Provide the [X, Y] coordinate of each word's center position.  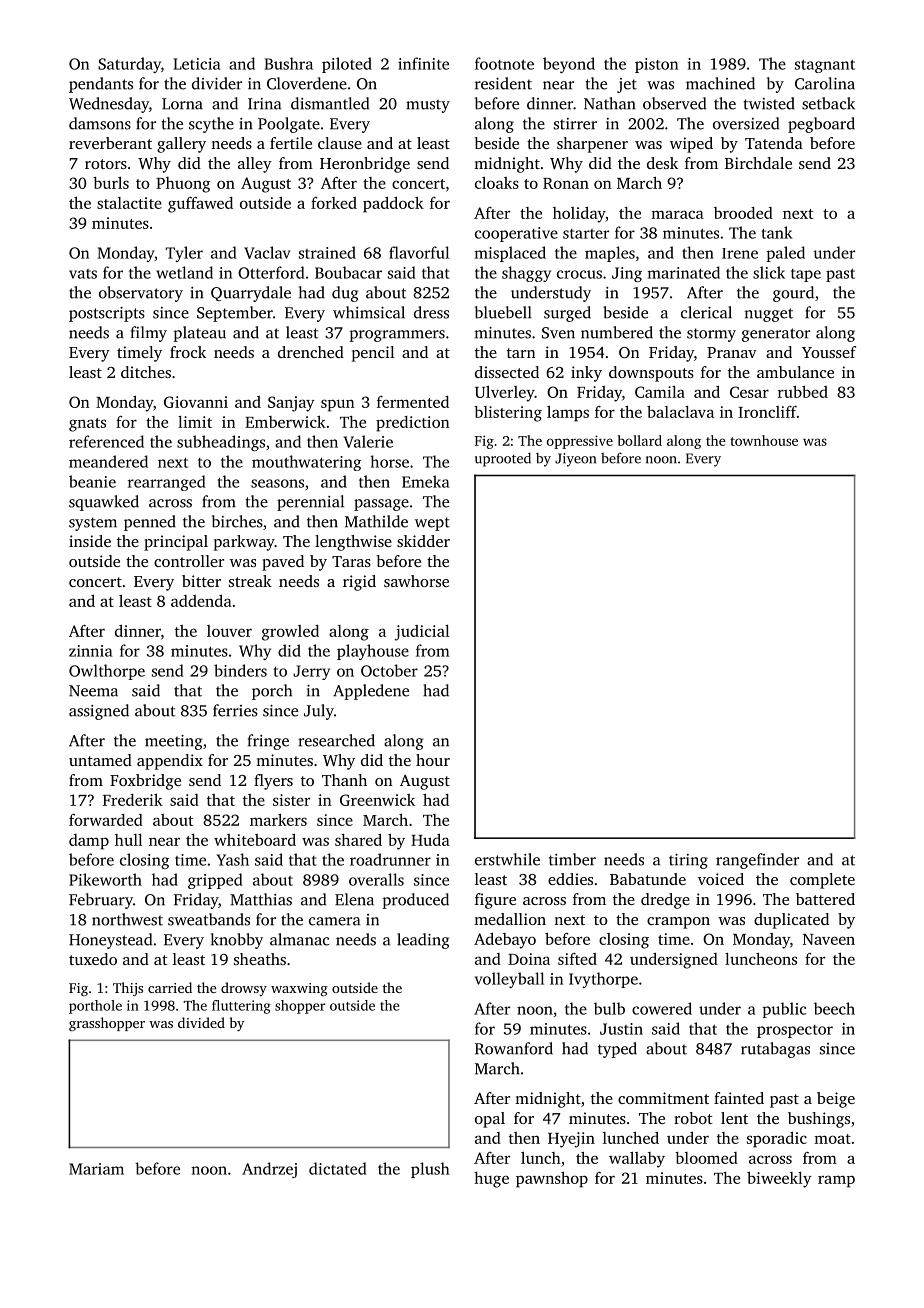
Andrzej [269, 1170]
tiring [688, 861]
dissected [507, 372]
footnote [504, 63]
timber [572, 859]
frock [188, 352]
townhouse [764, 440]
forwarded [106, 820]
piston [656, 65]
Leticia [197, 64]
